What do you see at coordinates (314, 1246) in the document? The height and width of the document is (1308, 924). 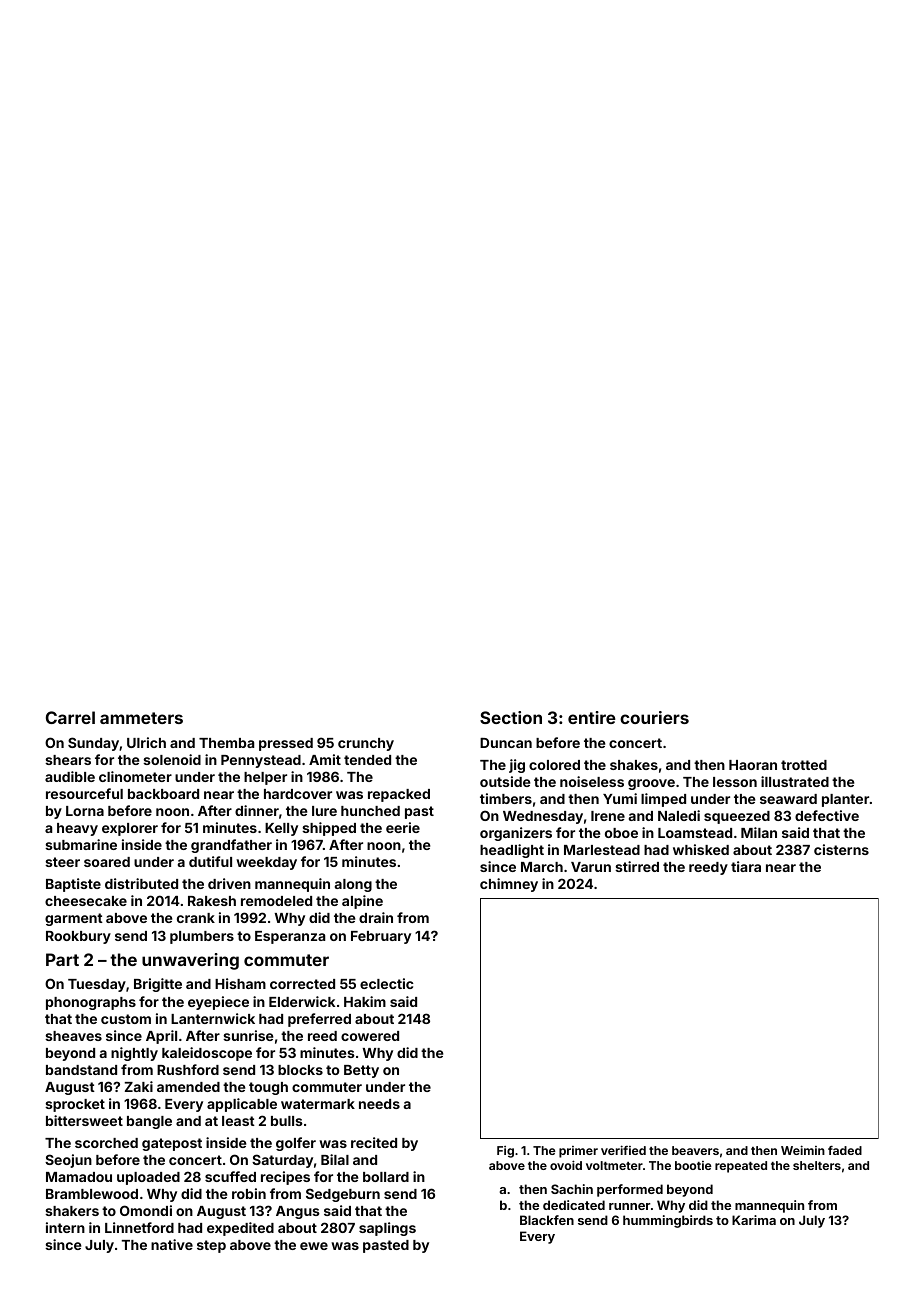 I see `ewe` at bounding box center [314, 1246].
